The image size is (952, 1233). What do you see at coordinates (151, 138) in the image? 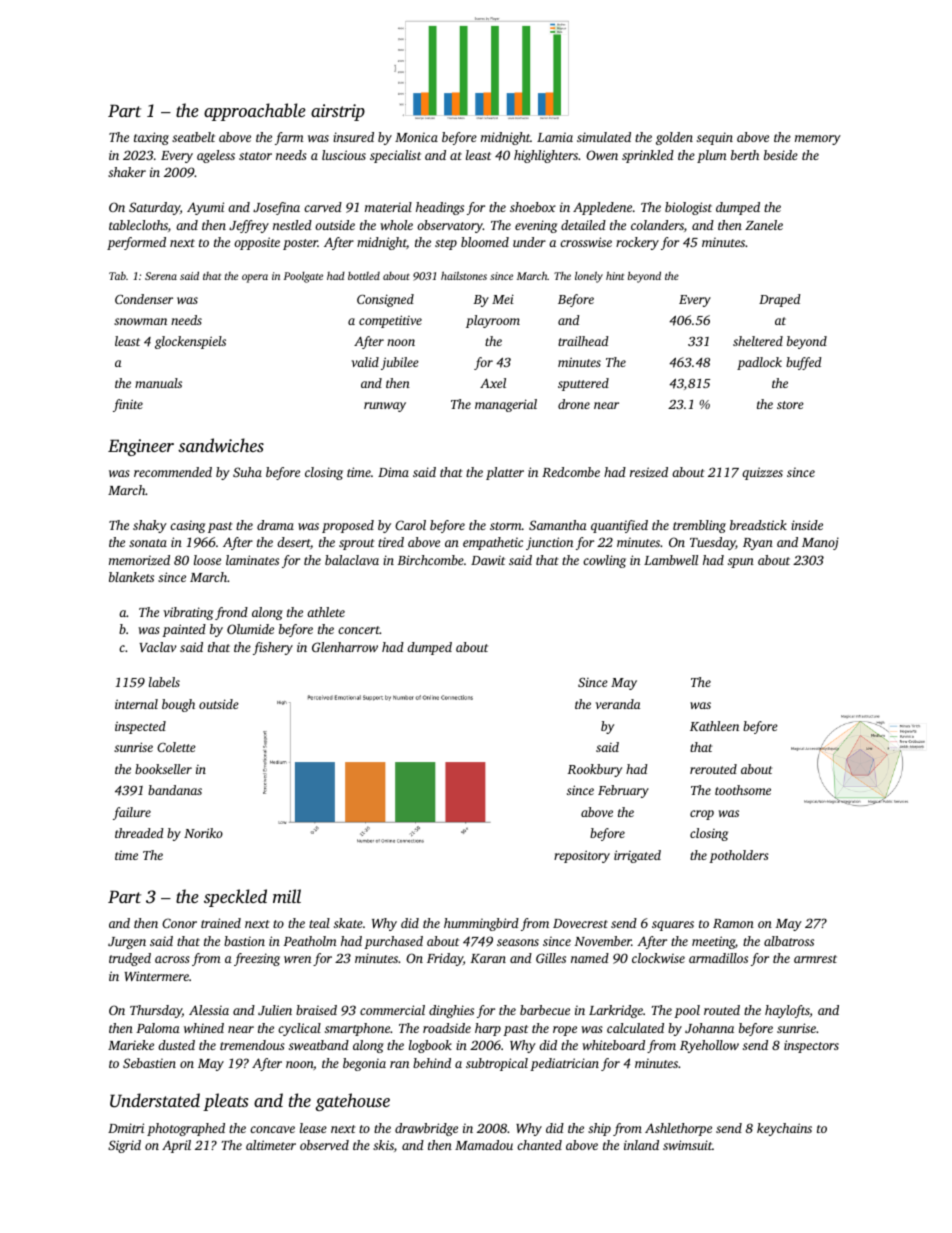
I see `taxing` at bounding box center [151, 138].
